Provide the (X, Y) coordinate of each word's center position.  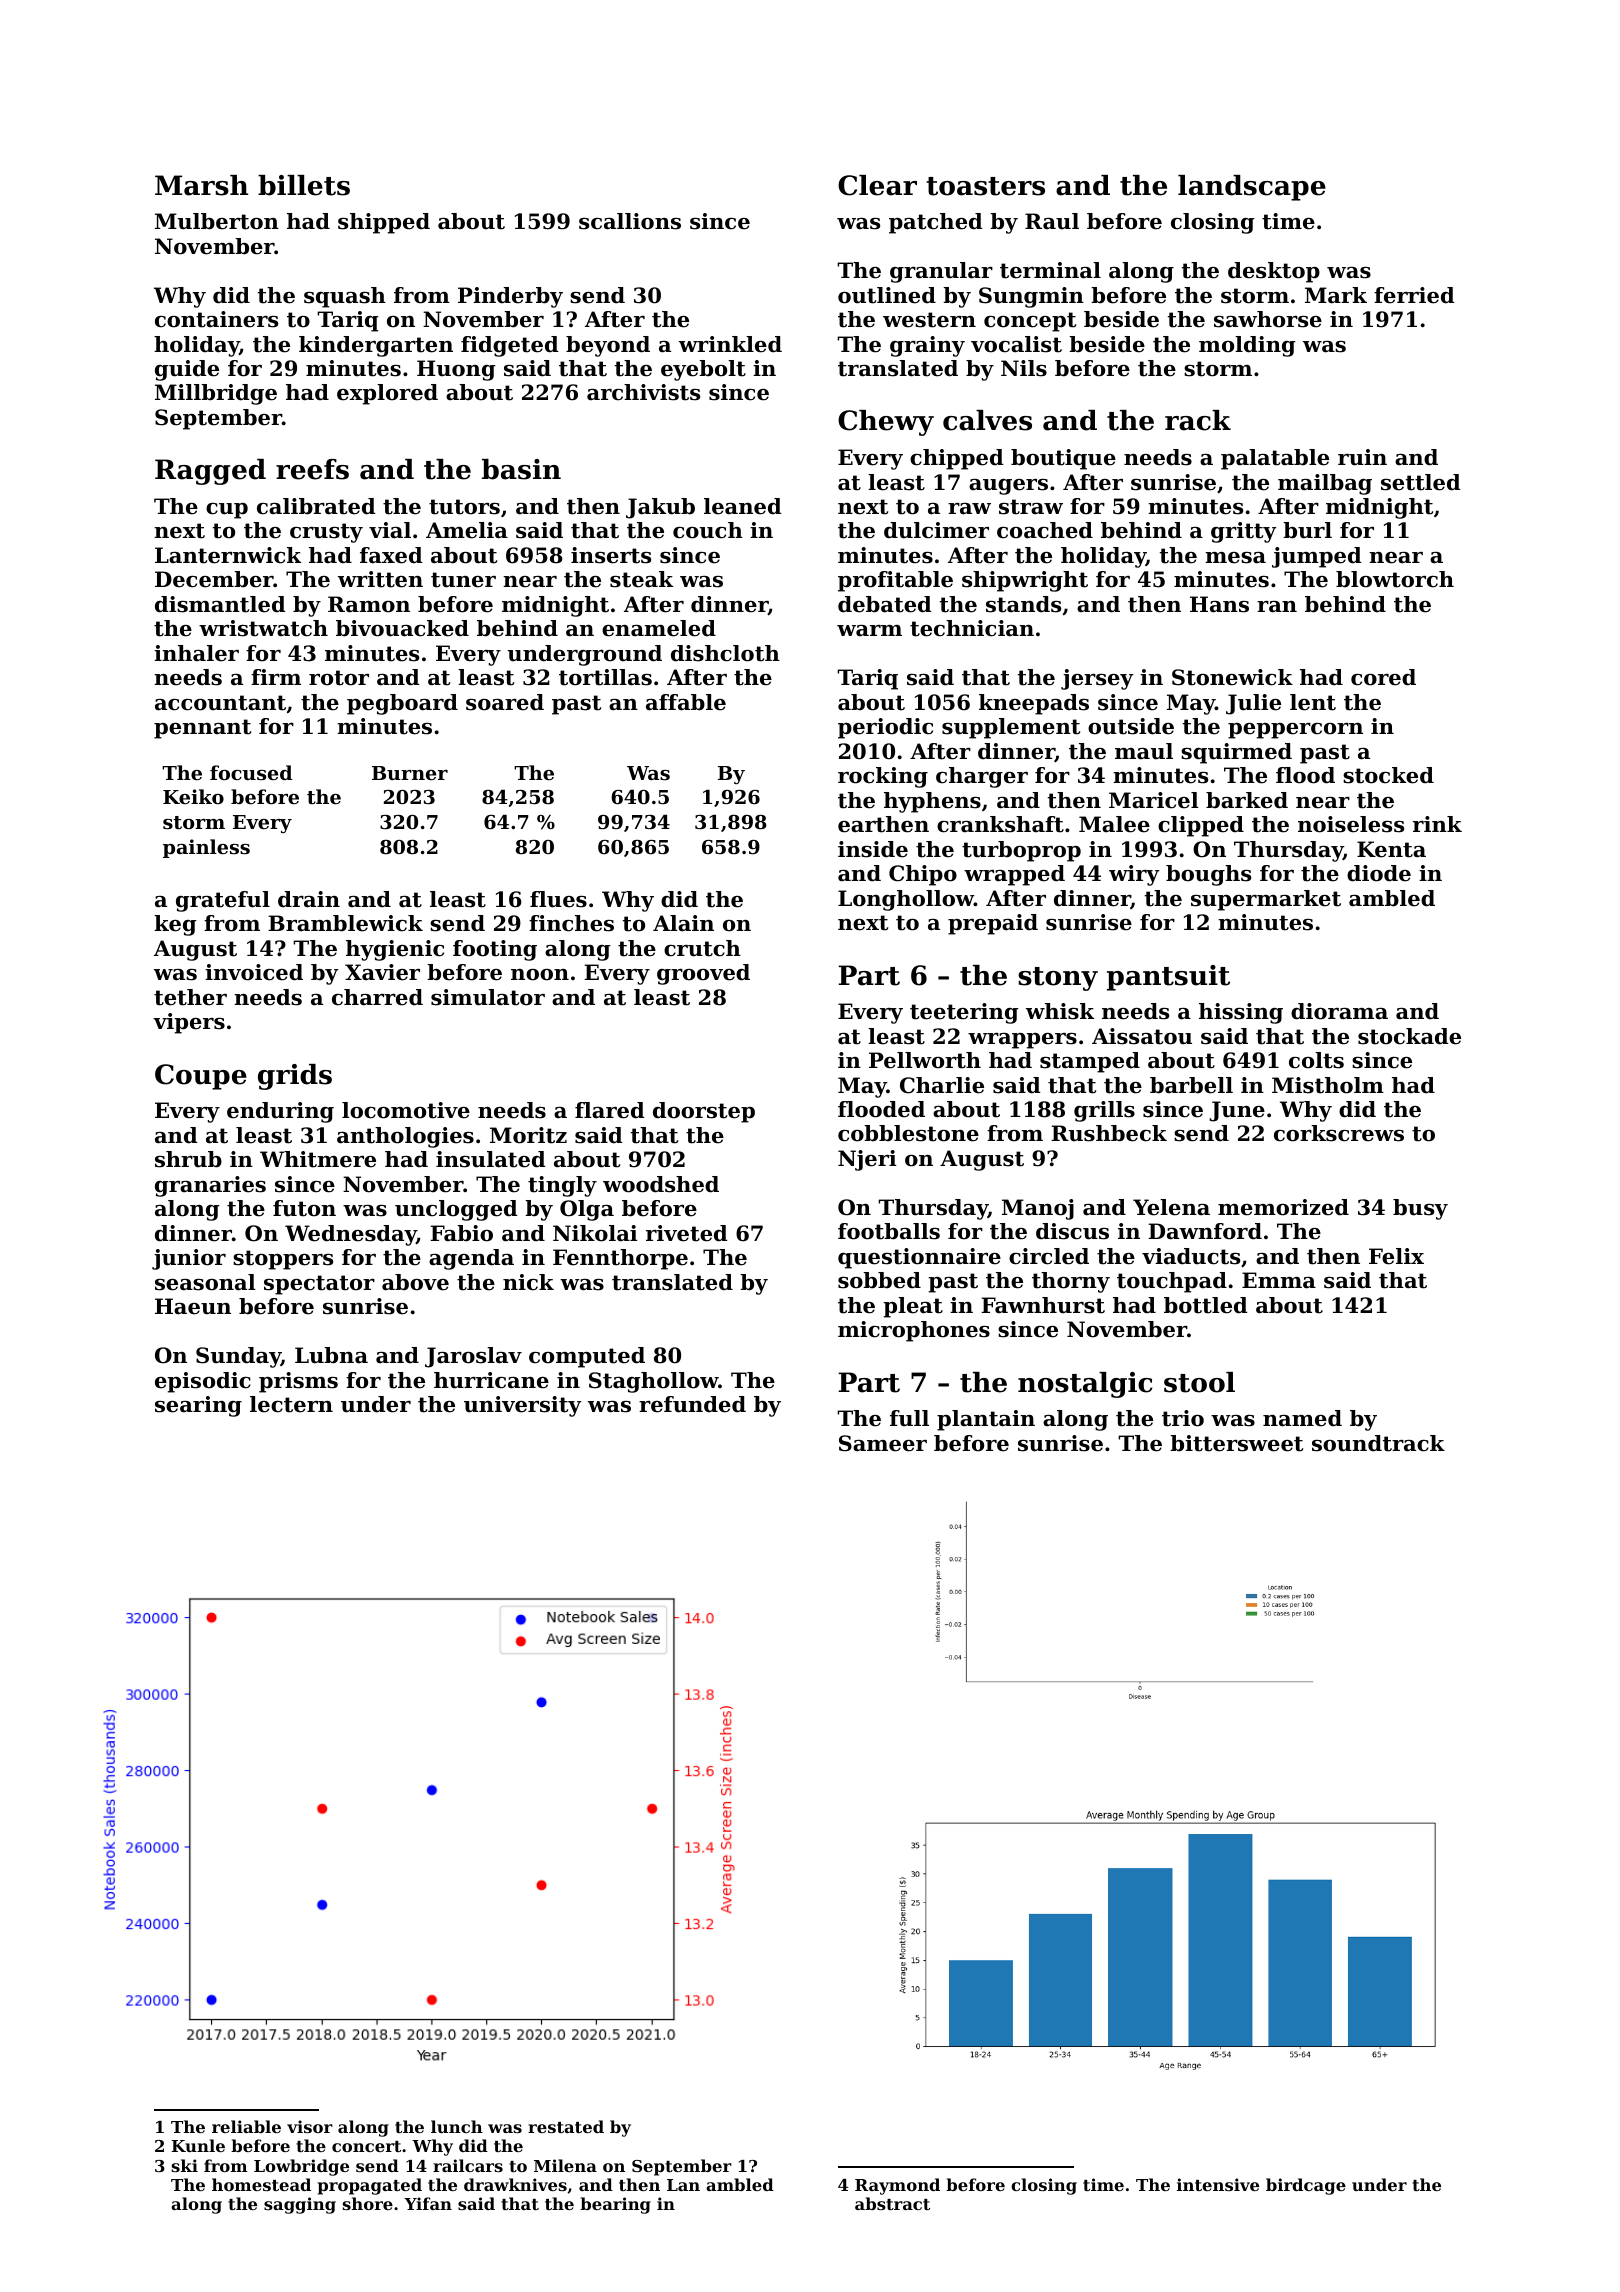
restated (566, 2126)
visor (310, 2126)
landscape (1252, 188)
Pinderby (510, 297)
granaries (210, 1186)
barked (1247, 800)
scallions (630, 221)
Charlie (942, 1085)
